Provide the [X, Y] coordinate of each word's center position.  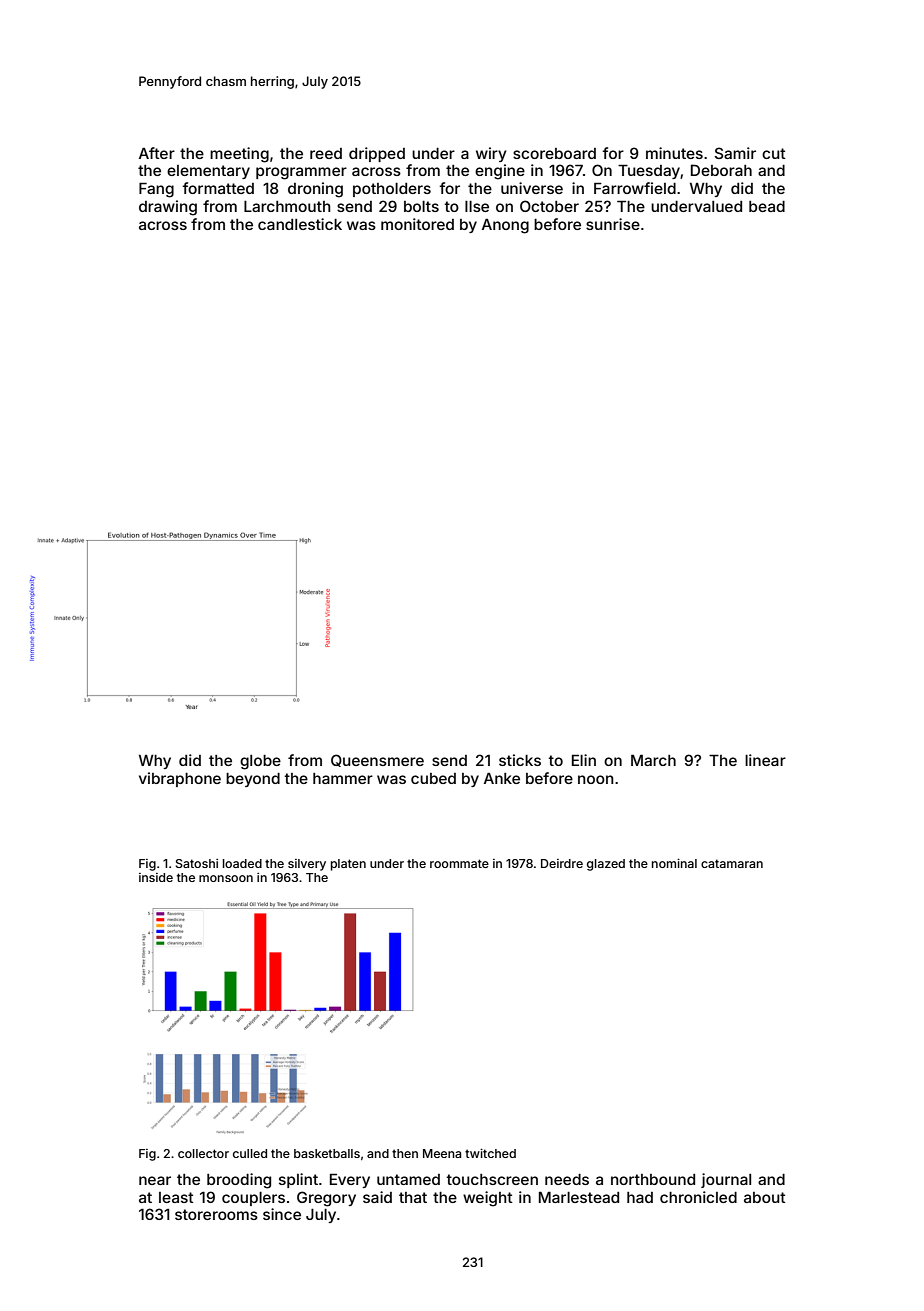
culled [250, 1153]
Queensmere [377, 760]
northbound [653, 1179]
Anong [505, 226]
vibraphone [180, 779]
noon [596, 779]
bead [767, 206]
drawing [168, 208]
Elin [584, 760]
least [176, 1197]
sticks [520, 760]
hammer [343, 778]
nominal [674, 863]
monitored [417, 224]
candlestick [300, 224]
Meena [442, 1153]
